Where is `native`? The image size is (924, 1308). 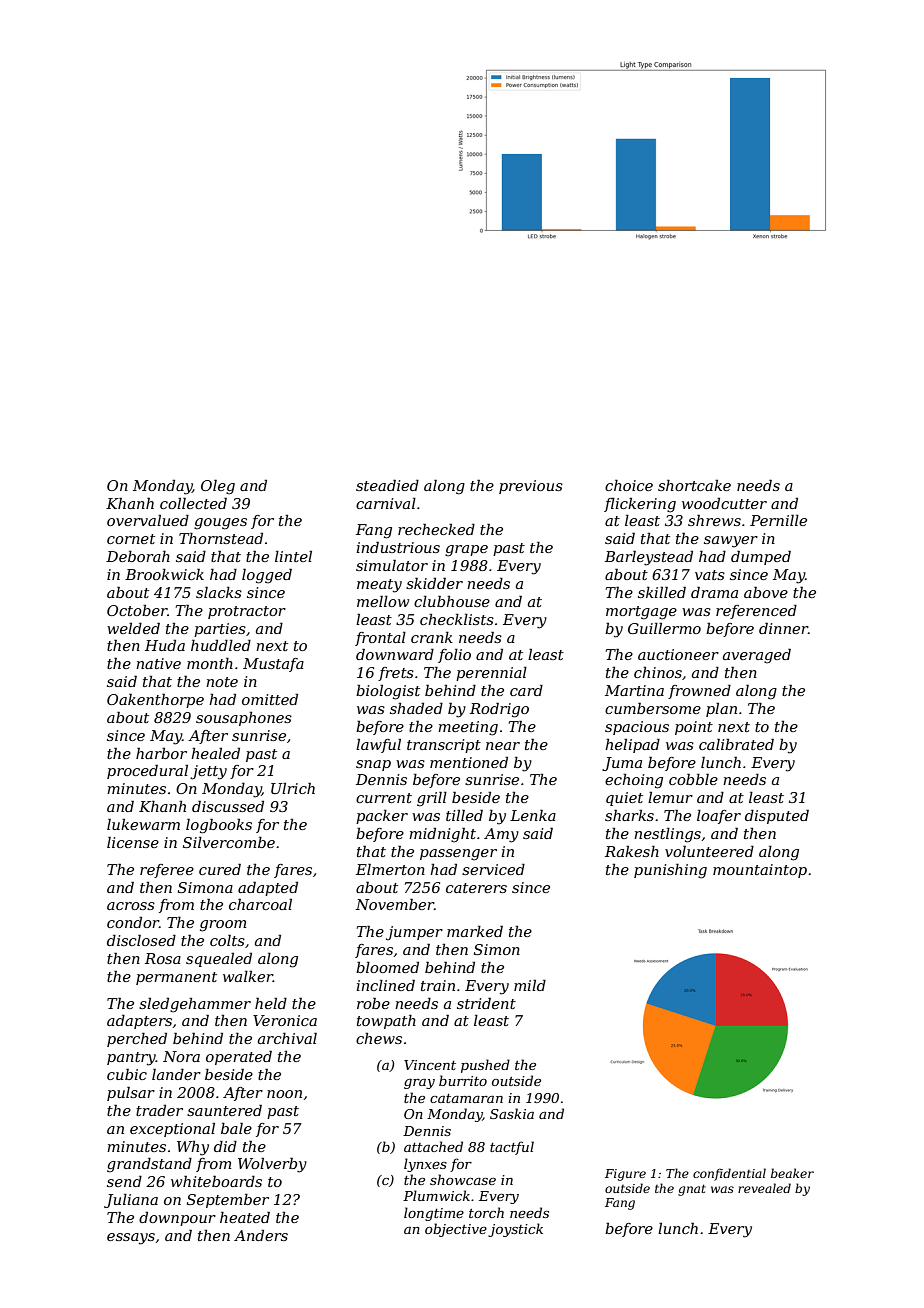 native is located at coordinates (158, 663).
